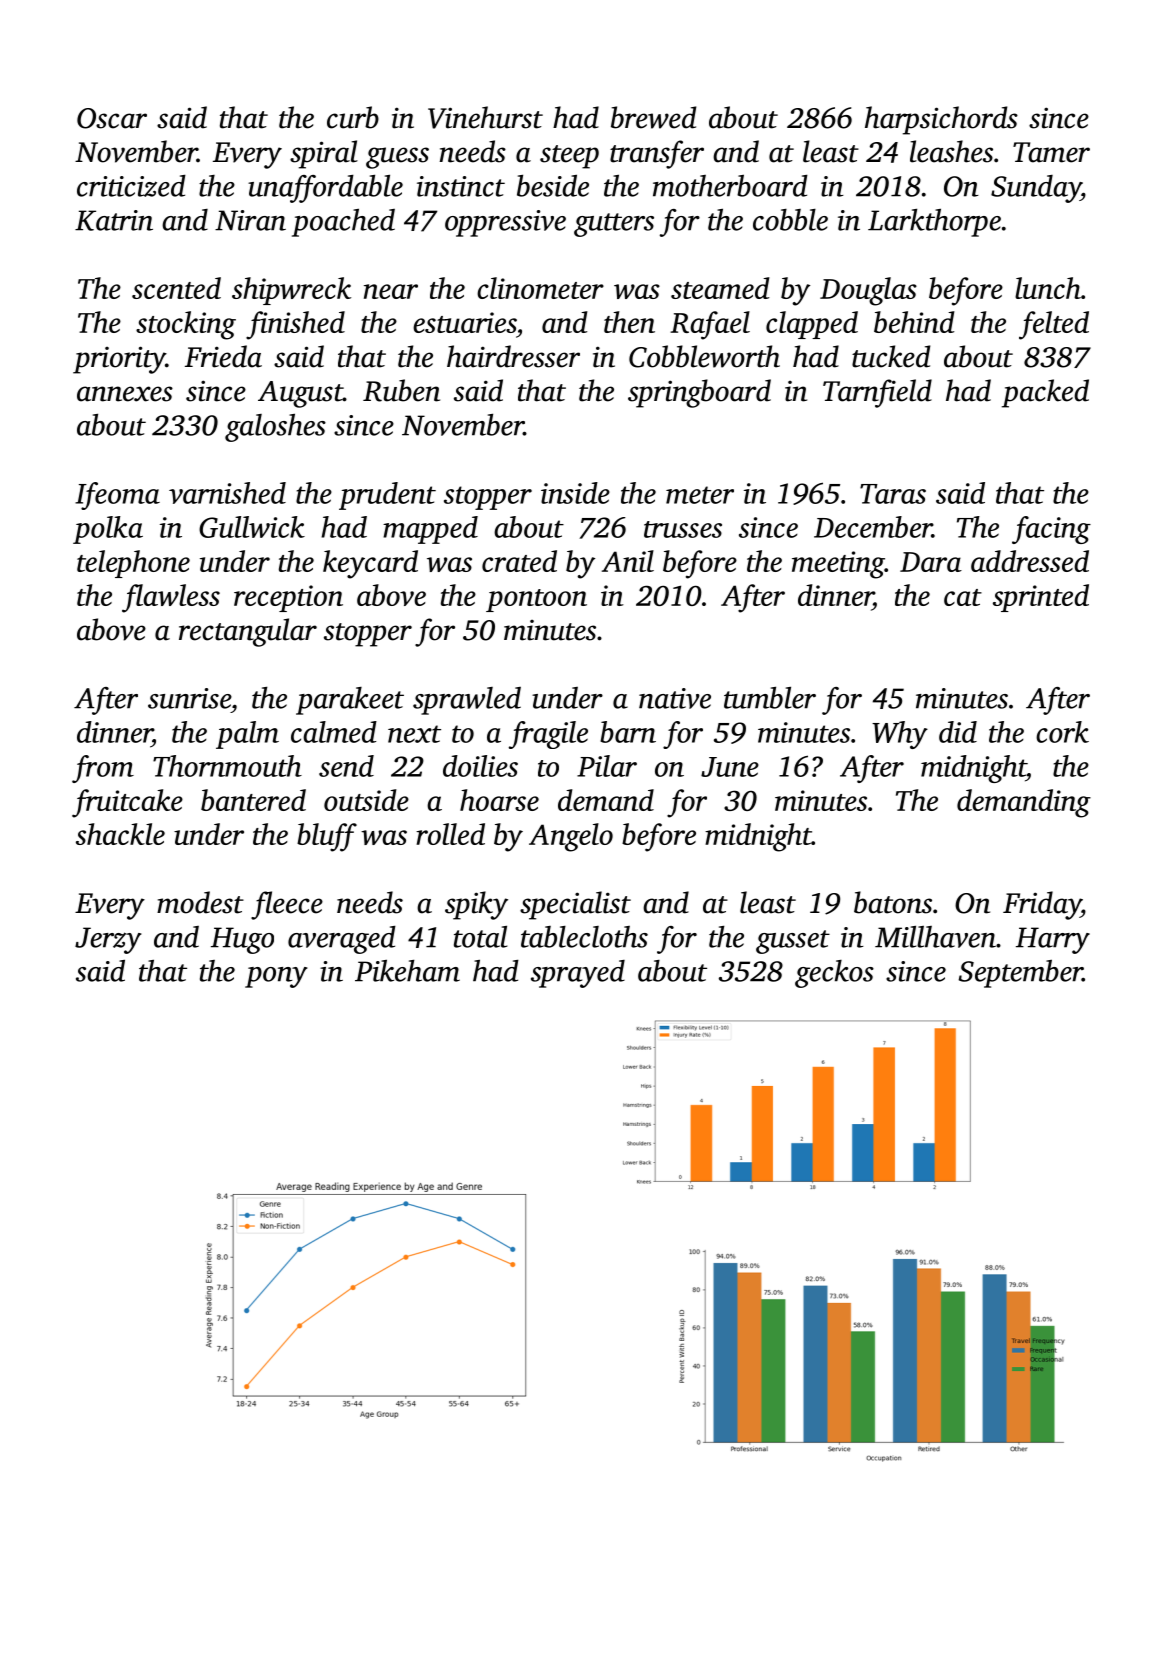  What do you see at coordinates (112, 118) in the document?
I see `Oscar` at bounding box center [112, 118].
